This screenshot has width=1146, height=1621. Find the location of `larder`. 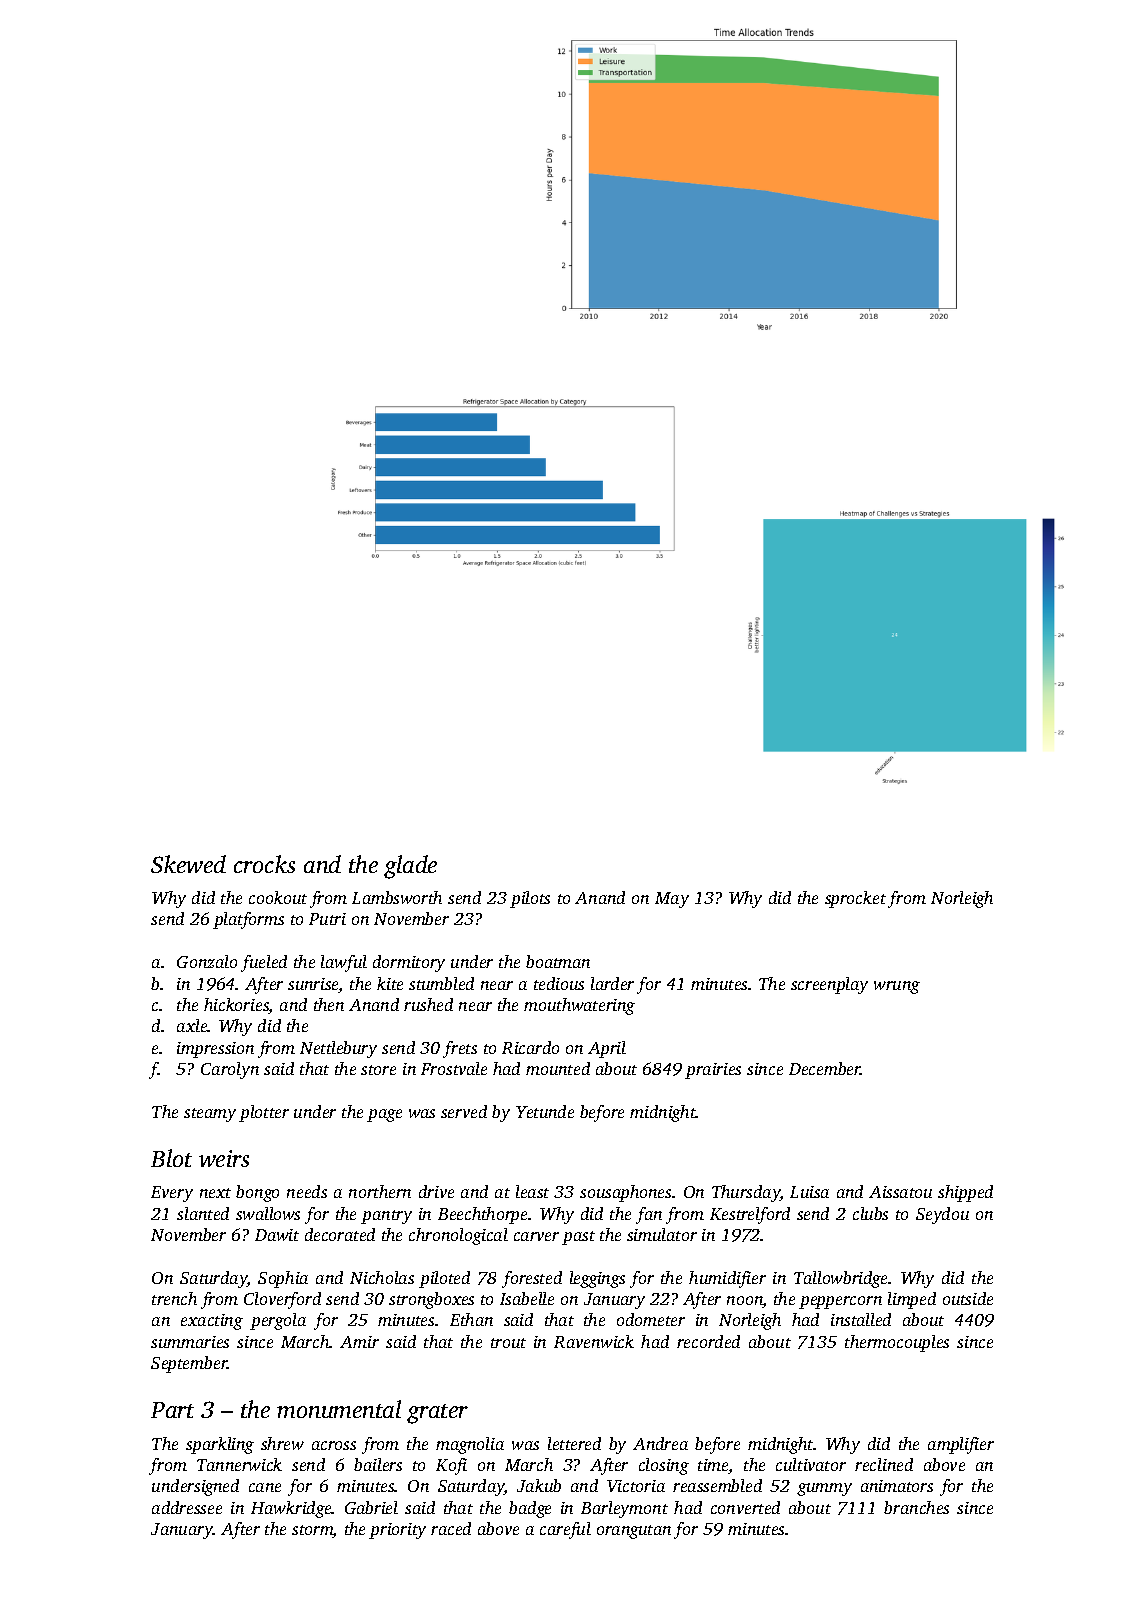

larder is located at coordinates (612, 983).
